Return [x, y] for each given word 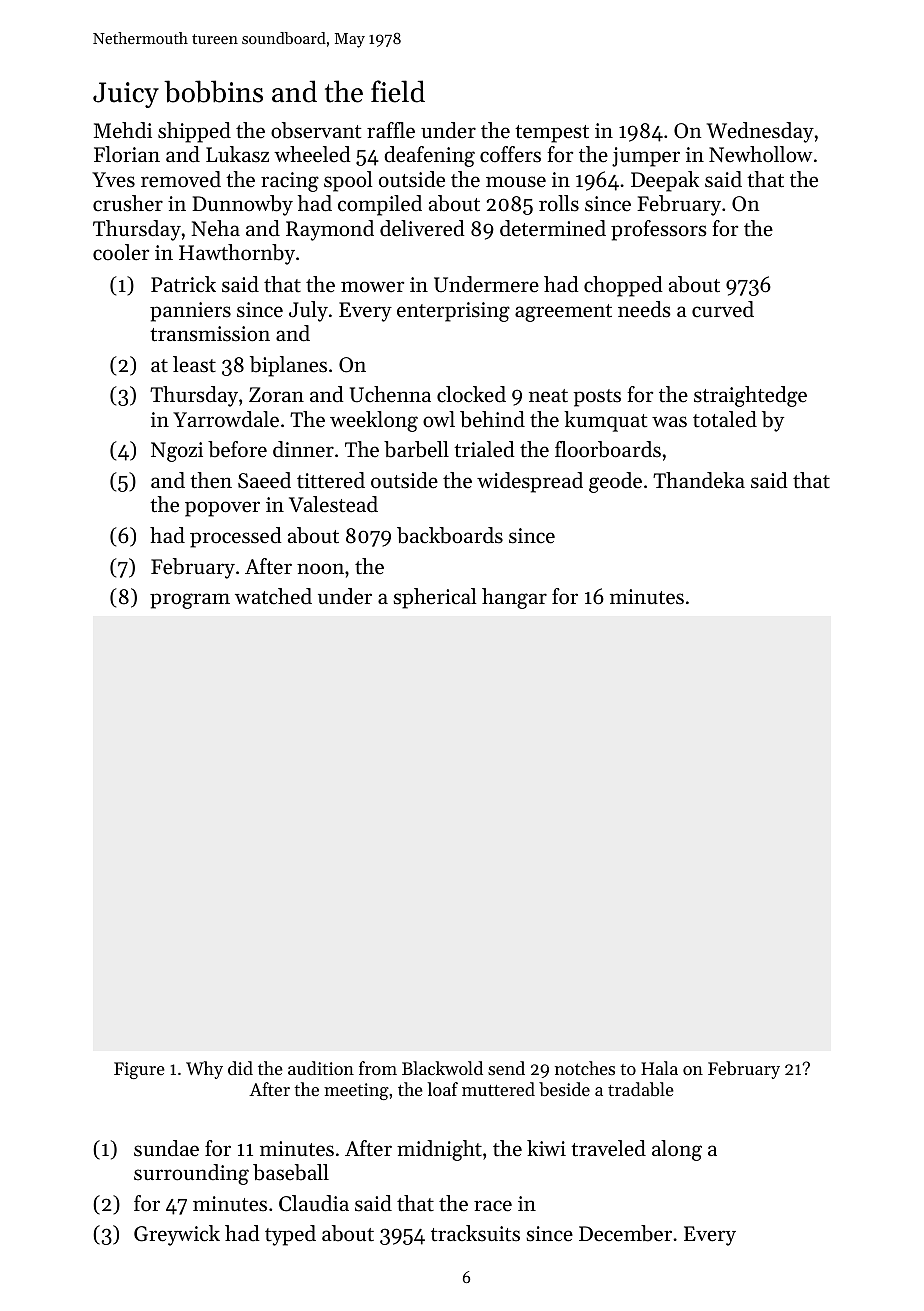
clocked [471, 394]
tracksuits [475, 1233]
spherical [434, 598]
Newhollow [761, 154]
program [190, 601]
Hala [659, 1068]
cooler [121, 252]
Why [204, 1070]
